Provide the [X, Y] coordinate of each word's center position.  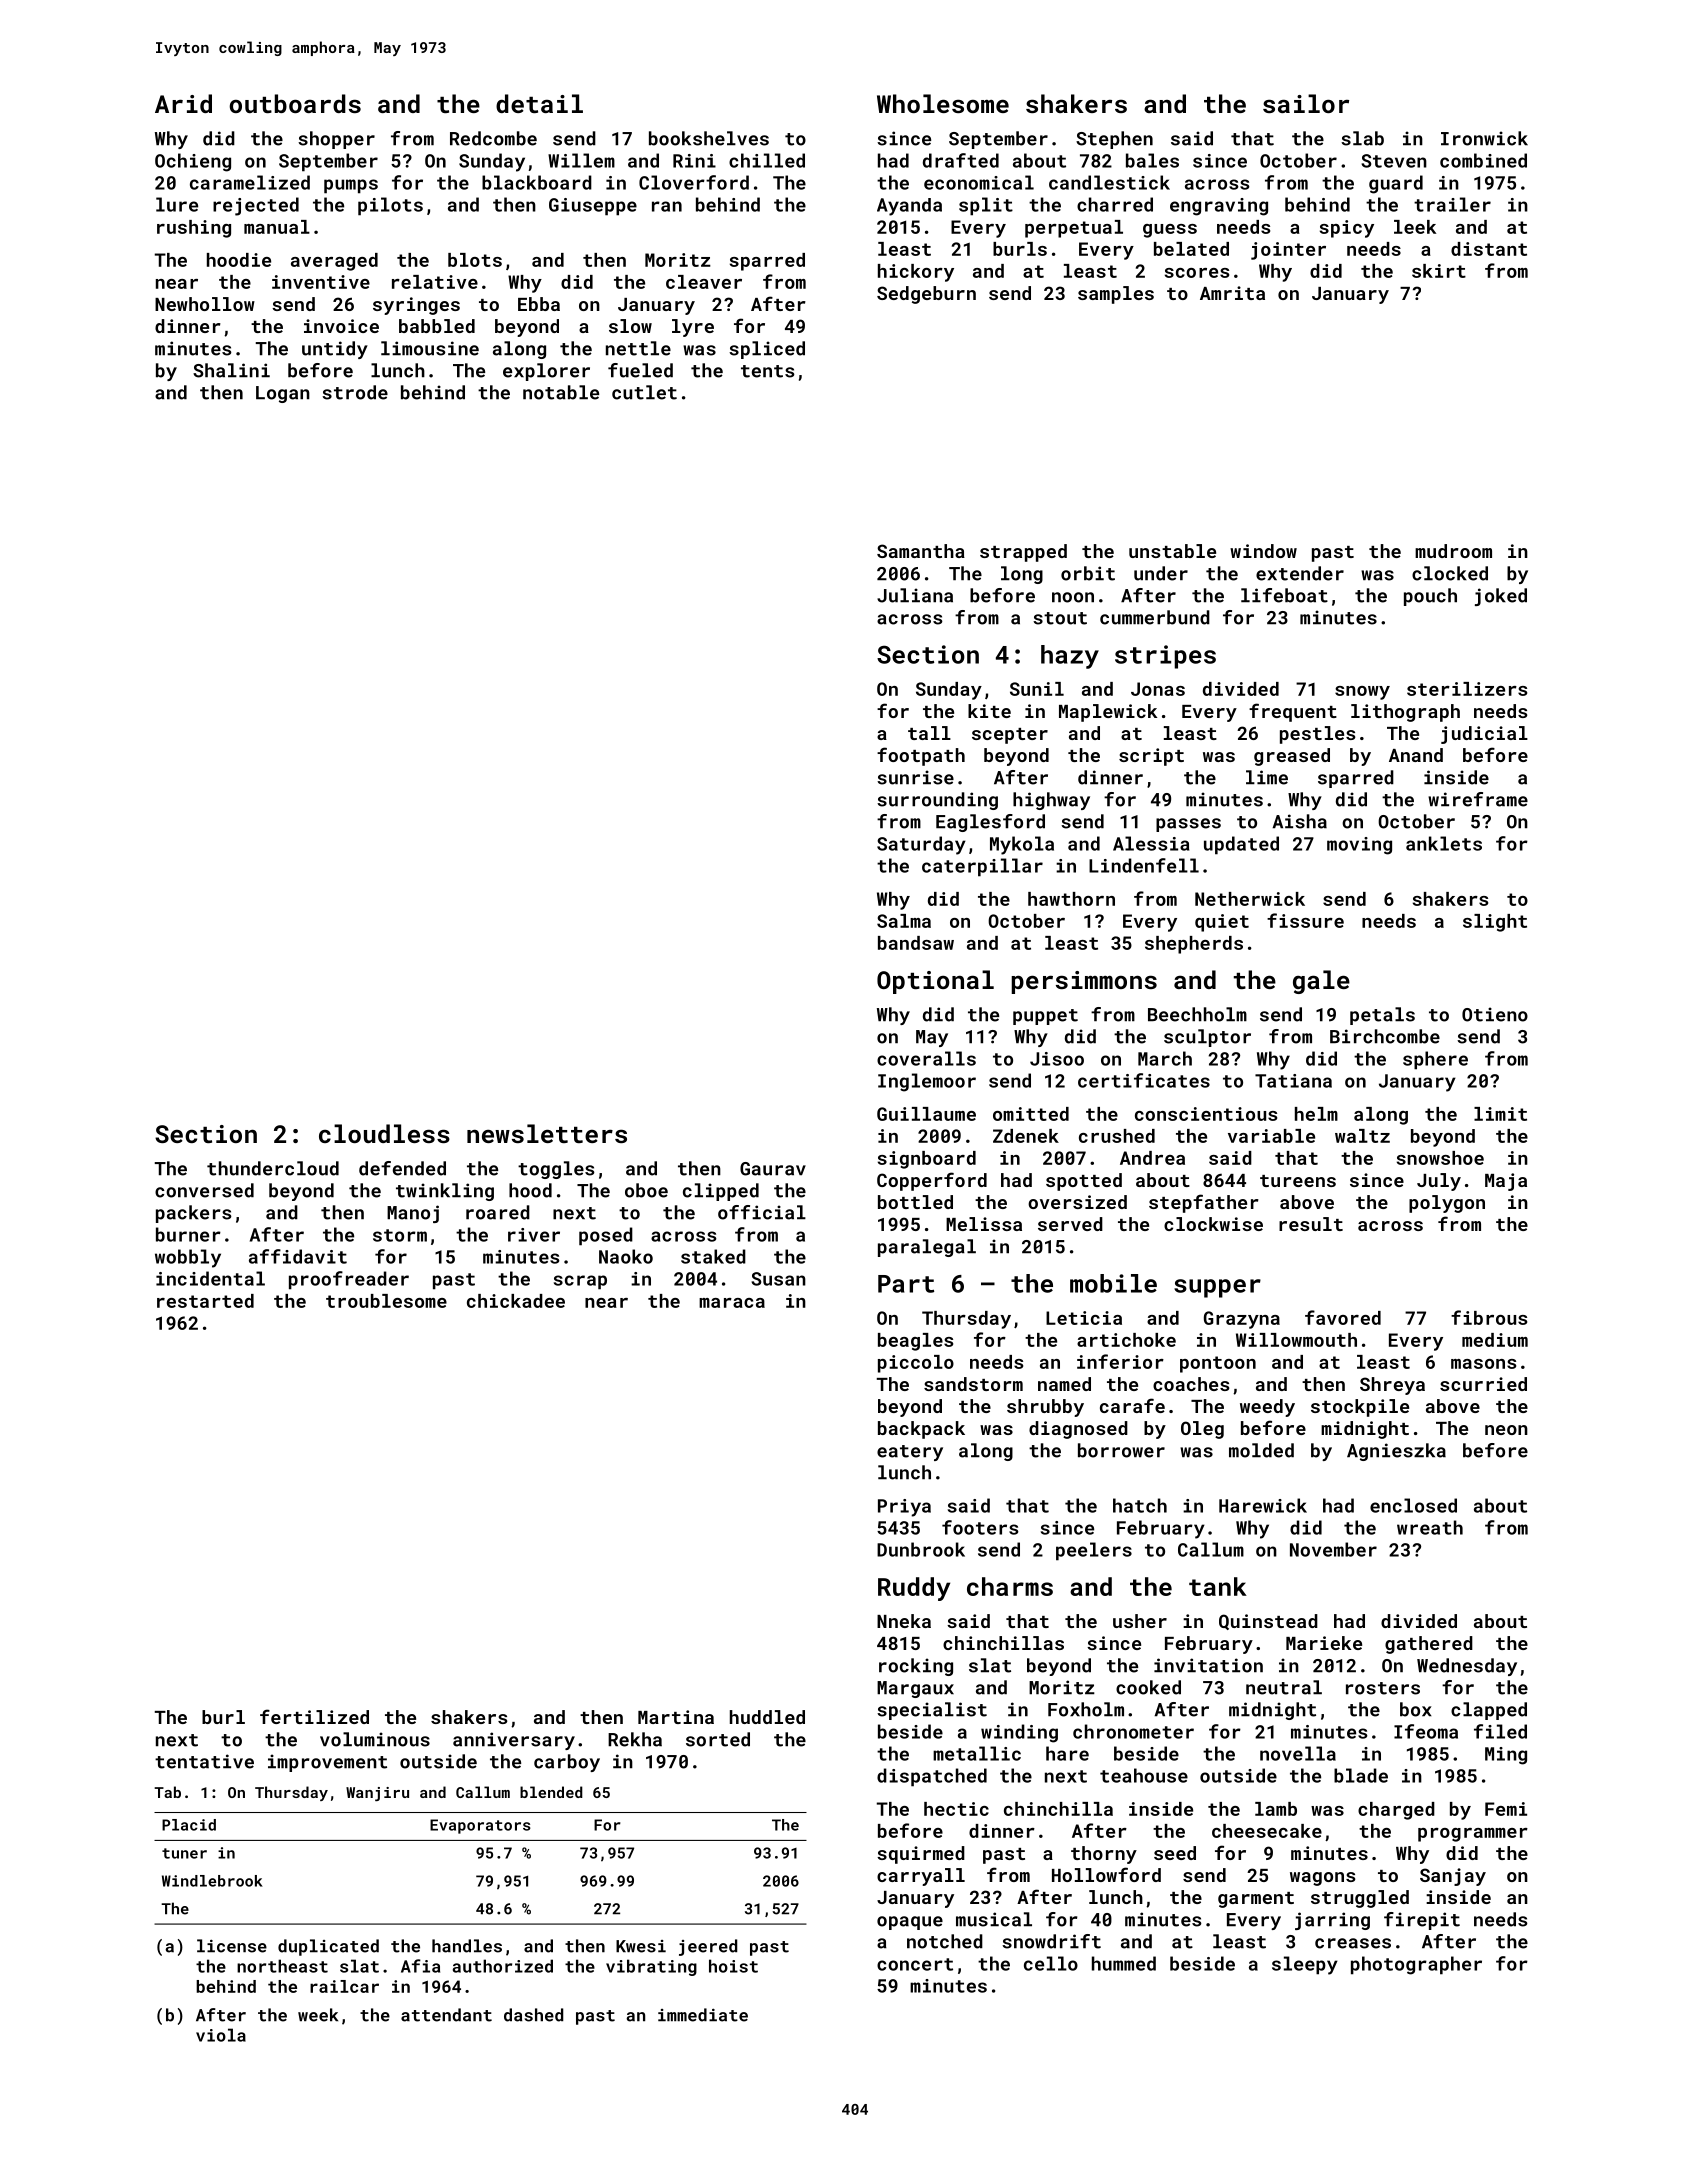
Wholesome [943, 103]
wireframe [1478, 799]
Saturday [921, 845]
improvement [327, 1763]
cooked [1148, 1687]
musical [994, 1919]
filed [1500, 1731]
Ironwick [1484, 138]
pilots [390, 206]
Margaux [915, 1689]
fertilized [314, 1716]
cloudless [384, 1133]
